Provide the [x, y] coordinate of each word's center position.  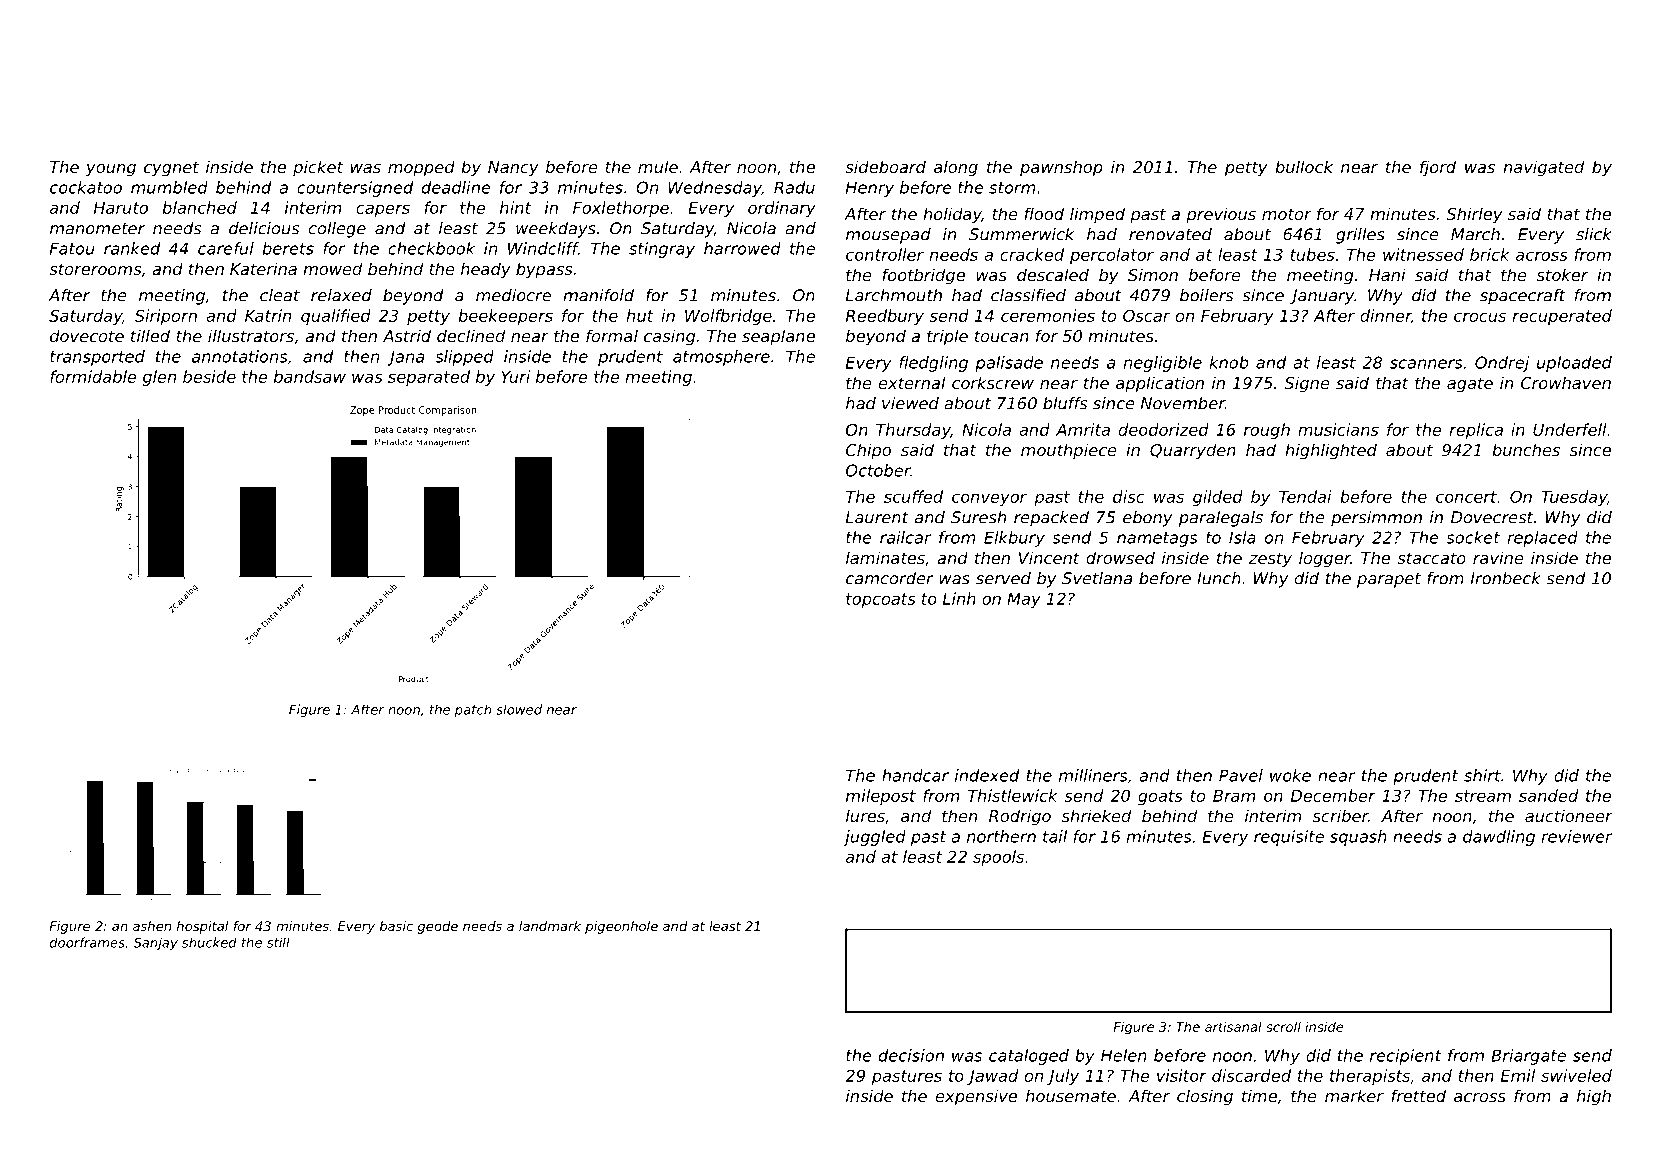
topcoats [881, 600]
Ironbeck [1506, 578]
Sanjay [155, 943]
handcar [915, 775]
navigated [1543, 168]
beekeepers [505, 317]
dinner [1386, 316]
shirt [1482, 775]
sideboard [885, 166]
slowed [519, 709]
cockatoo [86, 187]
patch [473, 710]
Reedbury [885, 317]
